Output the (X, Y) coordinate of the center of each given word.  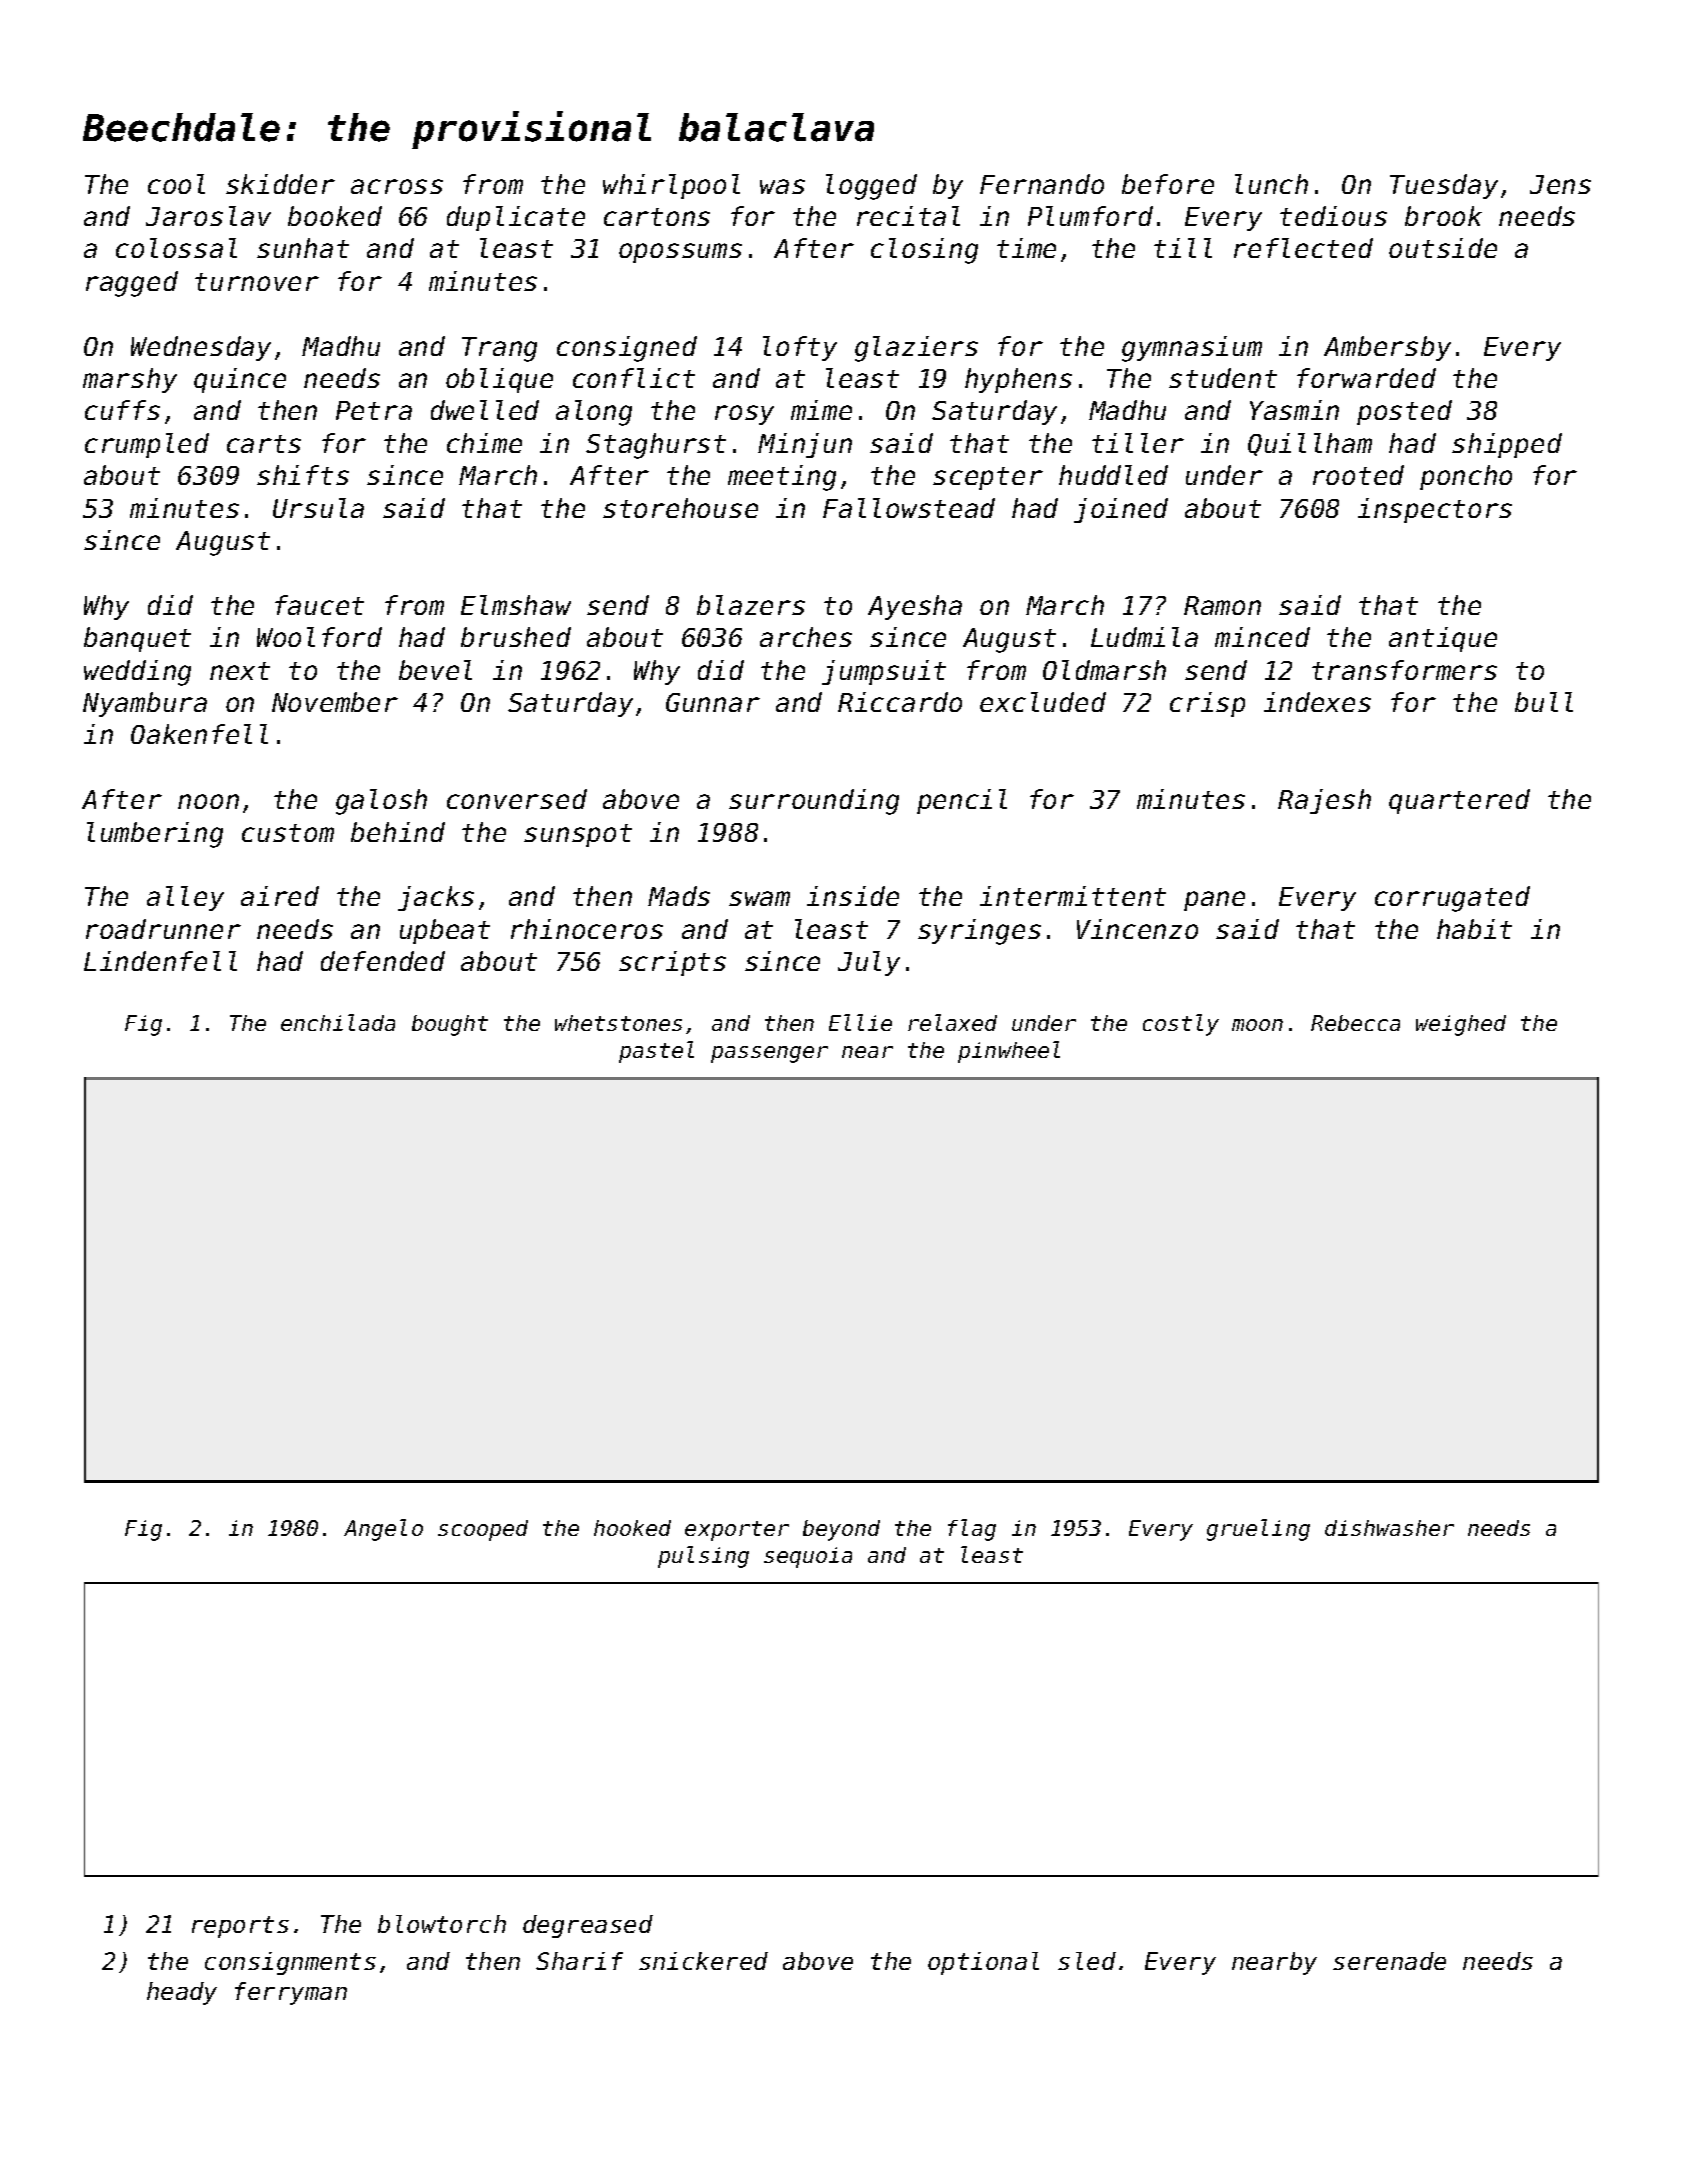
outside (1443, 248)
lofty (800, 348)
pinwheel (1009, 1052)
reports (240, 1927)
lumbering (155, 835)
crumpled (147, 445)
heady (182, 1993)
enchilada (338, 1022)
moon (1257, 1025)
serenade (1389, 1961)
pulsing (703, 1557)
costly (1181, 1025)
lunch (1271, 184)
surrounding (814, 802)
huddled (1113, 475)
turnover (257, 282)
